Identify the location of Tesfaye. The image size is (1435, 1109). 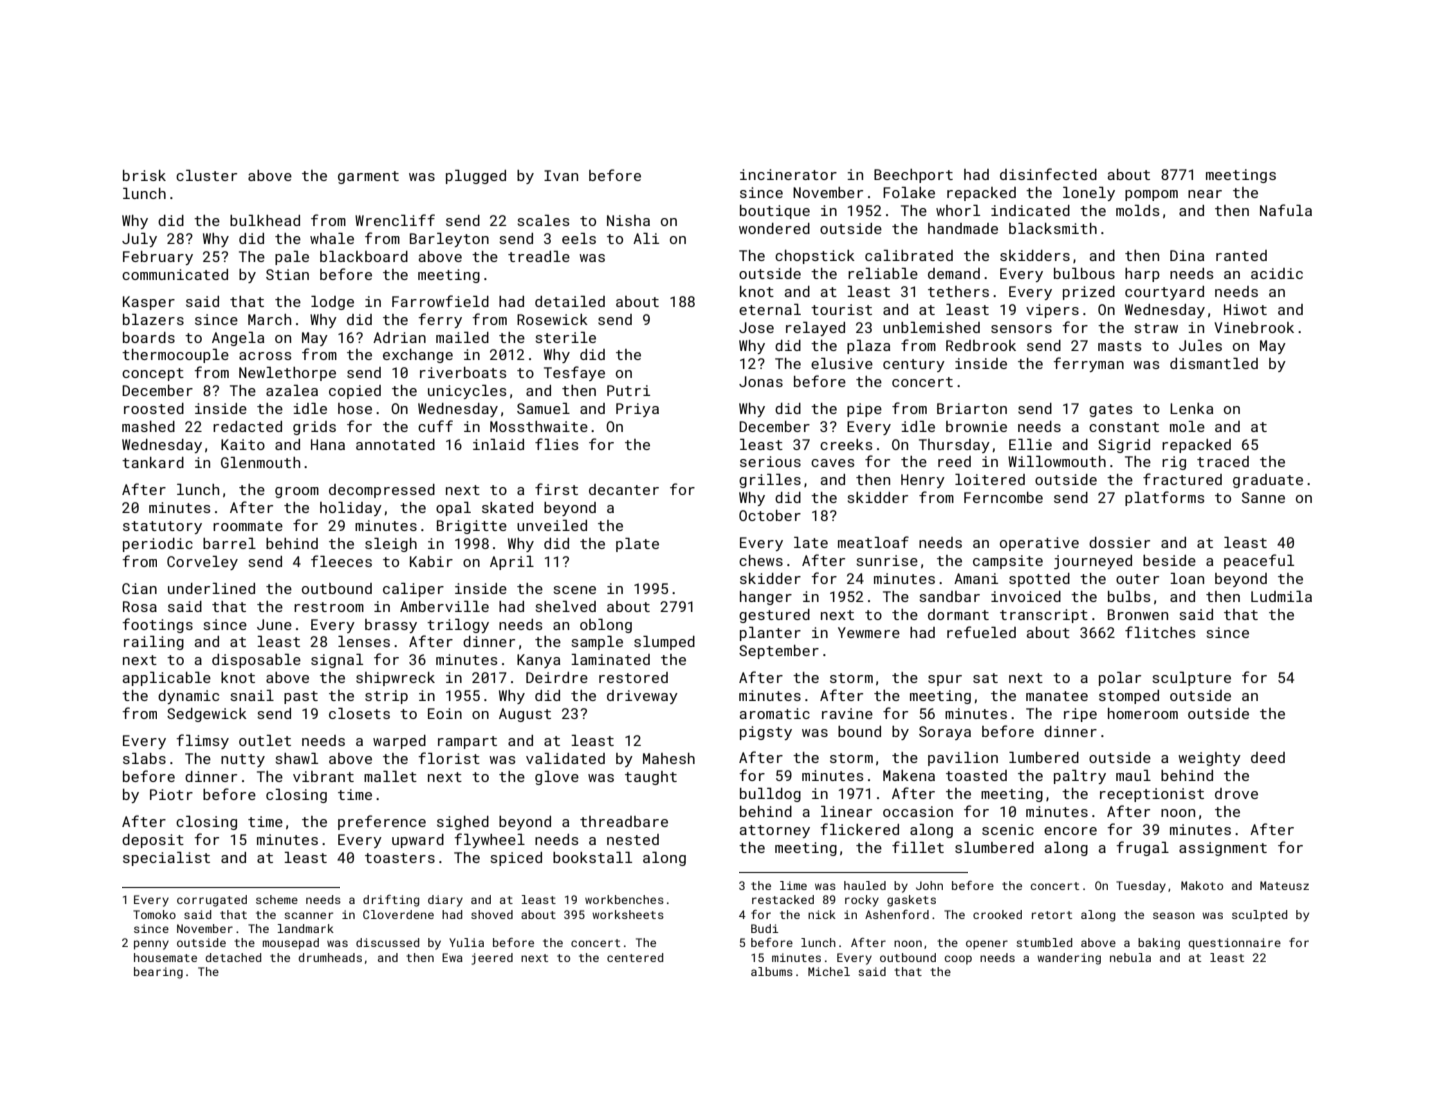
(574, 373).
